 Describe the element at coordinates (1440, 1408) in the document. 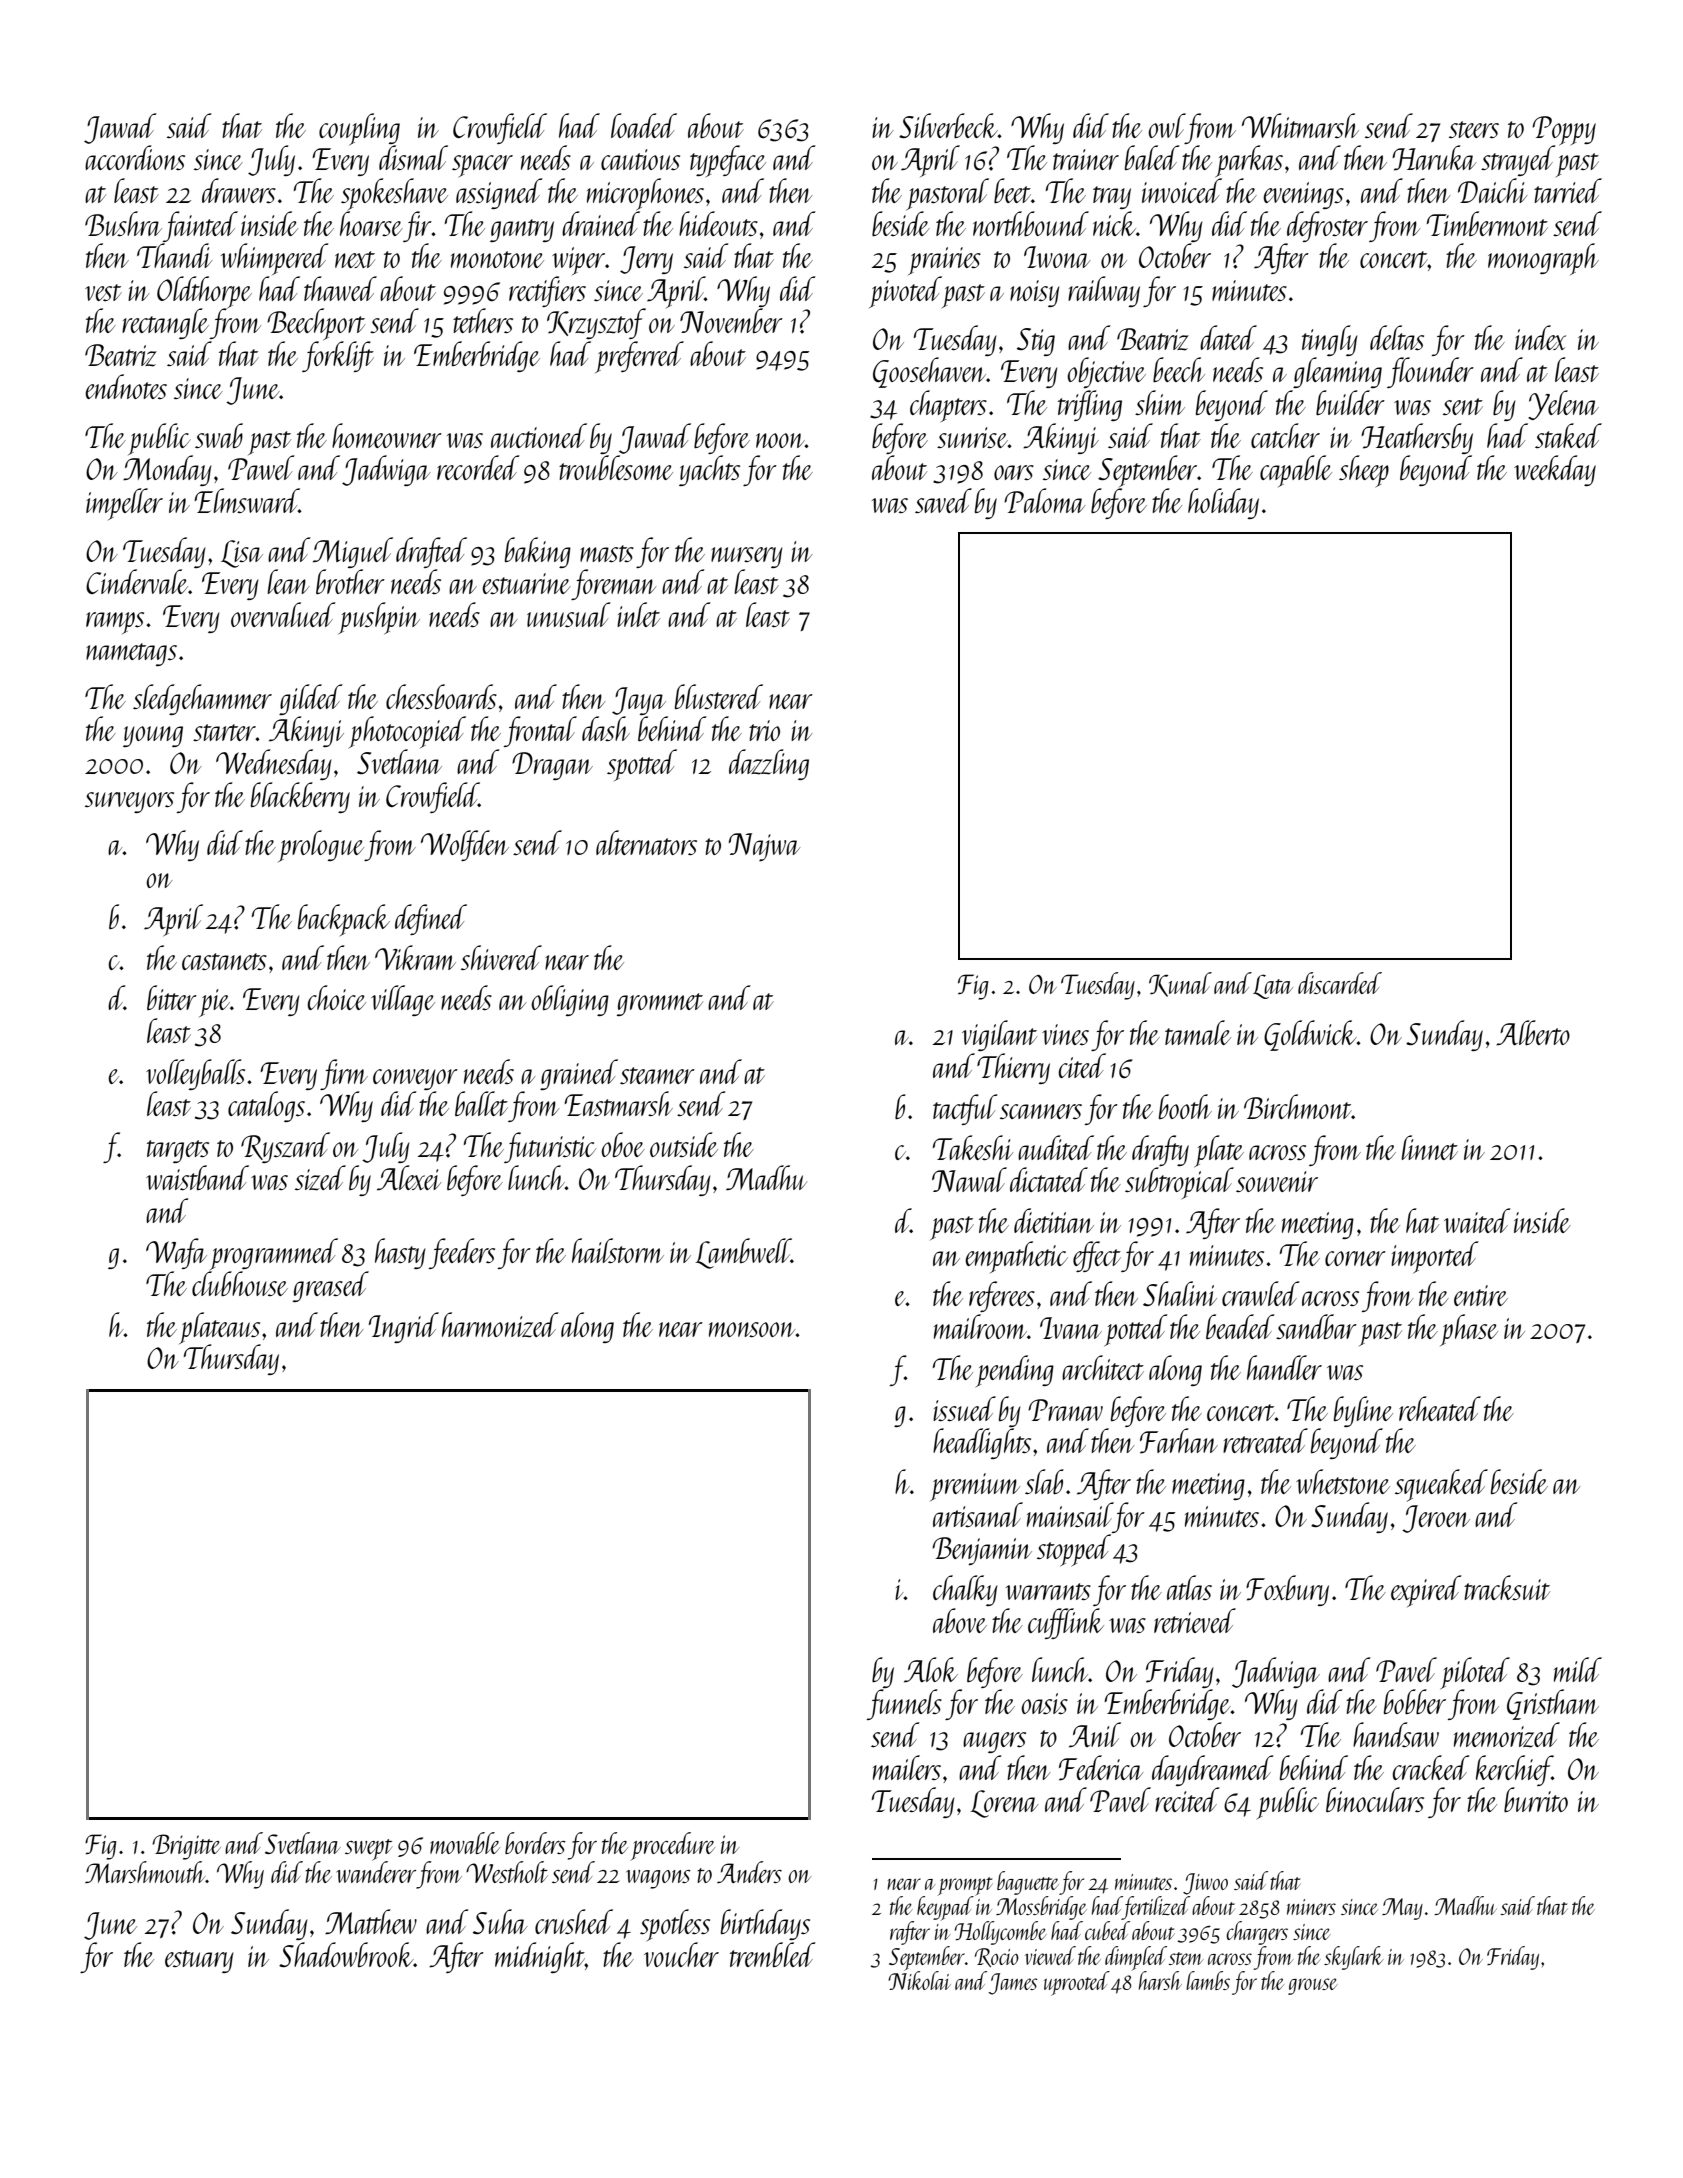

I see `reheated` at that location.
